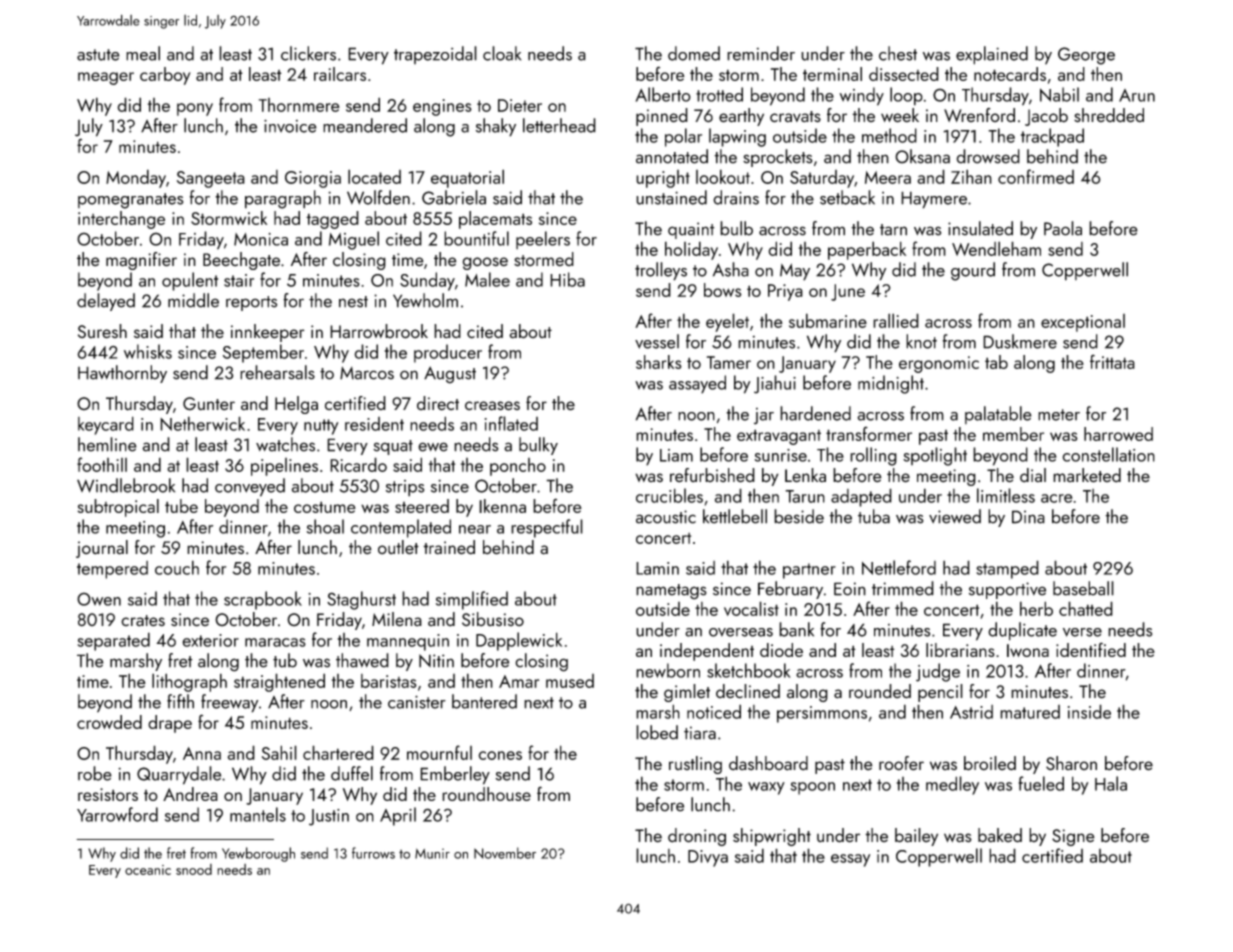 This page has height=952, width=1233. What do you see at coordinates (195, 109) in the page?
I see `pony` at bounding box center [195, 109].
